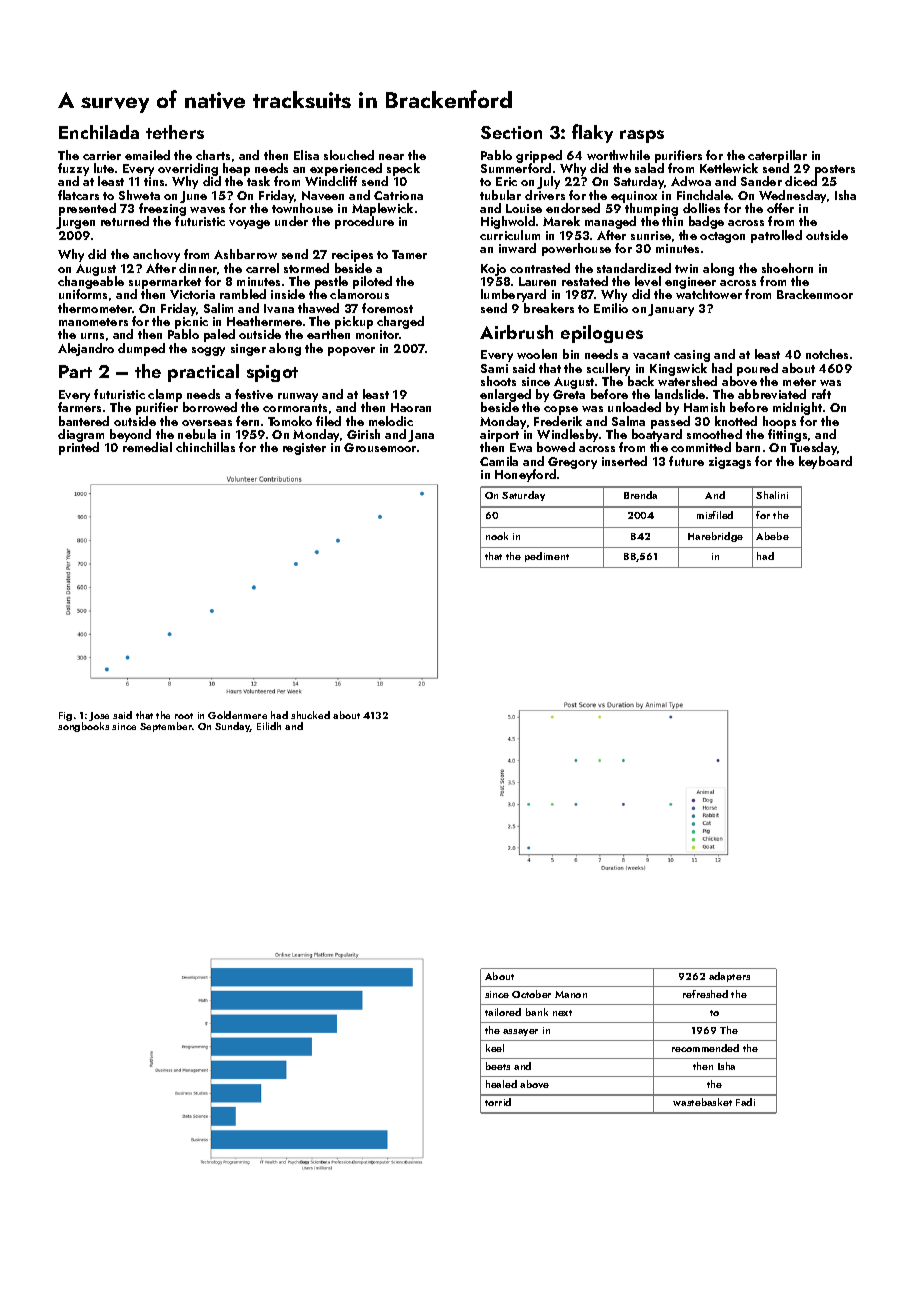 The image size is (924, 1308). I want to click on practical, so click(203, 373).
